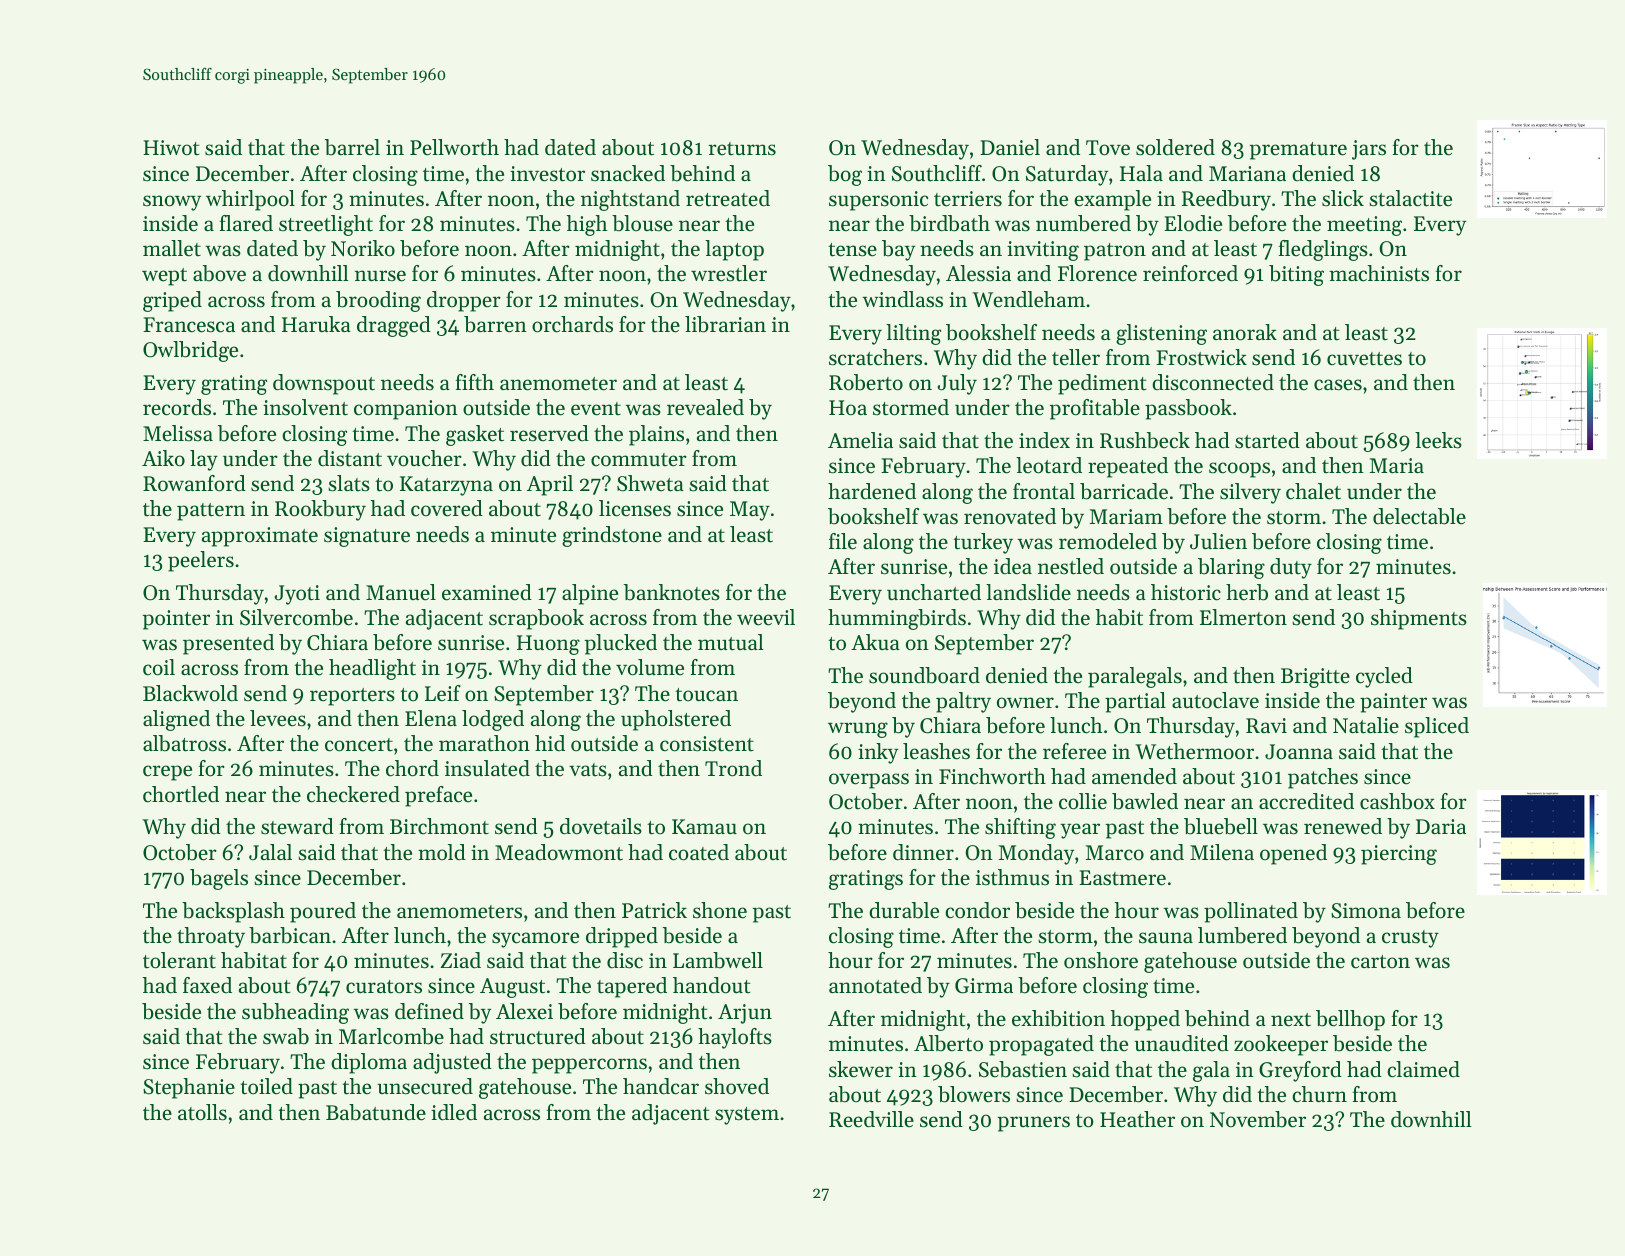 The image size is (1625, 1256). I want to click on approximate, so click(260, 537).
